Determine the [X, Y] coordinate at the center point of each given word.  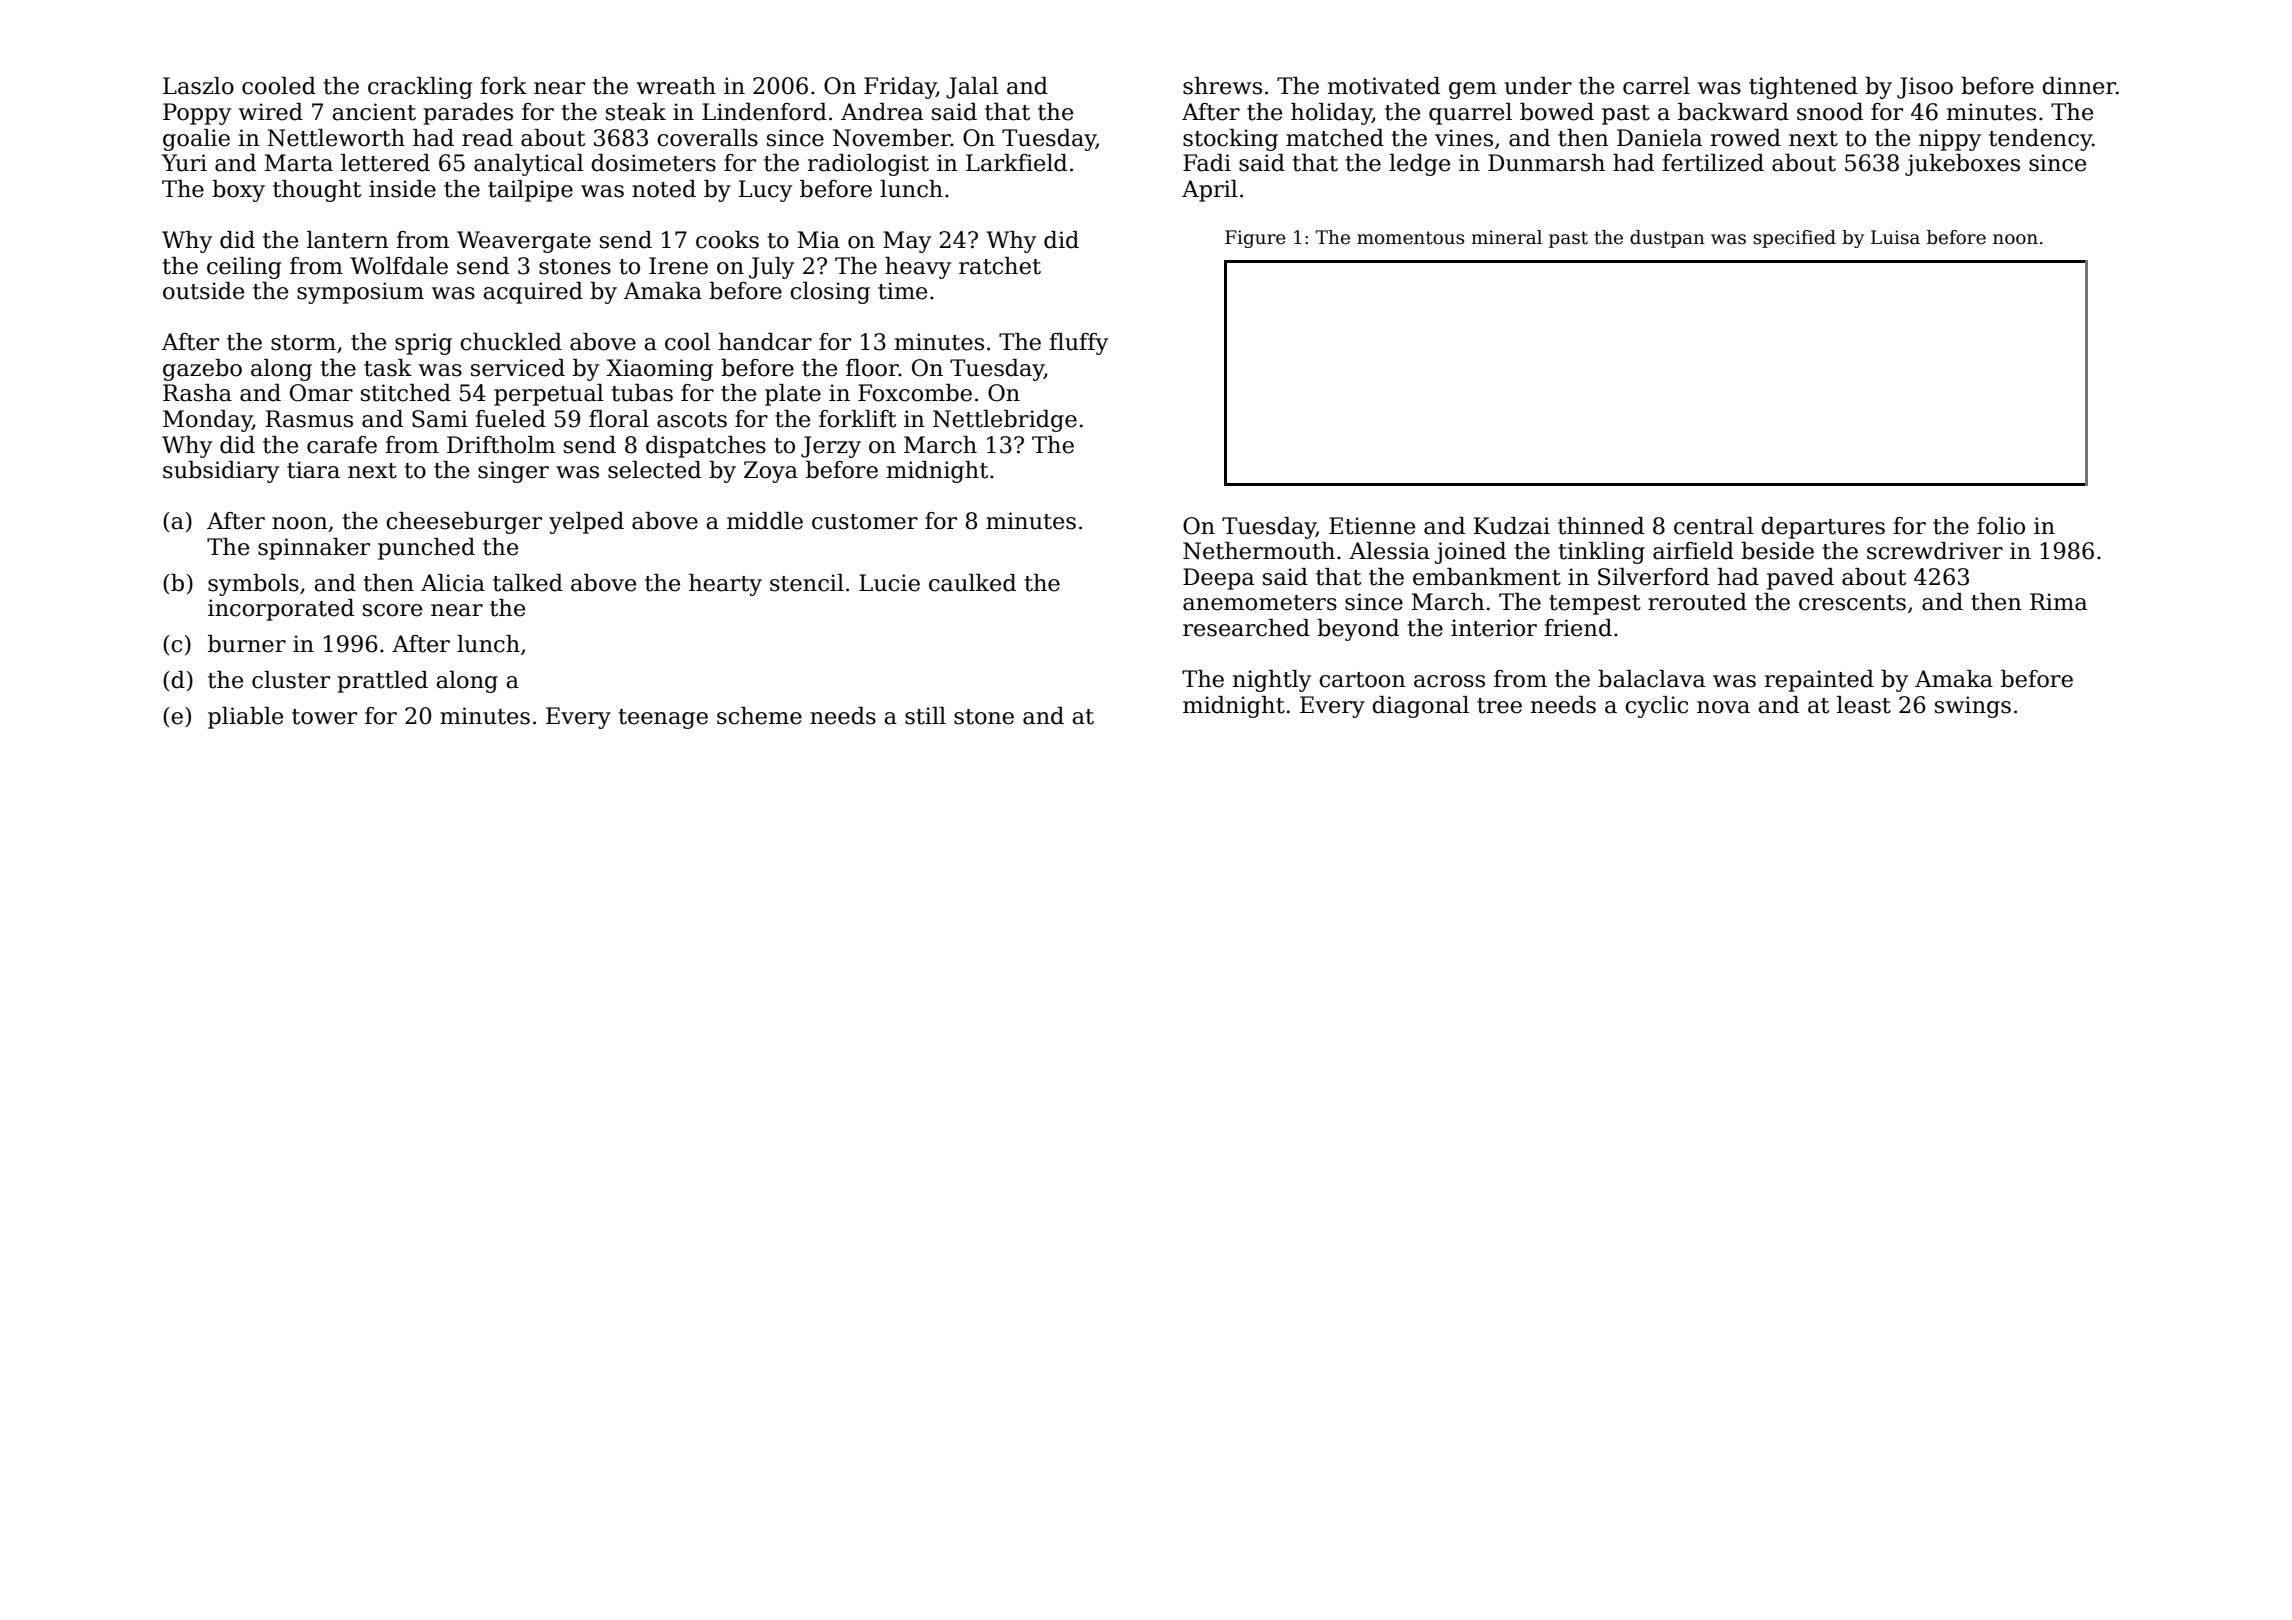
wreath [676, 86]
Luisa [1895, 237]
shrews [1222, 86]
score [392, 610]
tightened [1803, 88]
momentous [1410, 238]
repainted [1819, 681]
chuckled [511, 342]
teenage [663, 719]
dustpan [1667, 239]
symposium [360, 293]
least [1864, 705]
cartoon [1362, 680]
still [925, 716]
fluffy [1078, 344]
